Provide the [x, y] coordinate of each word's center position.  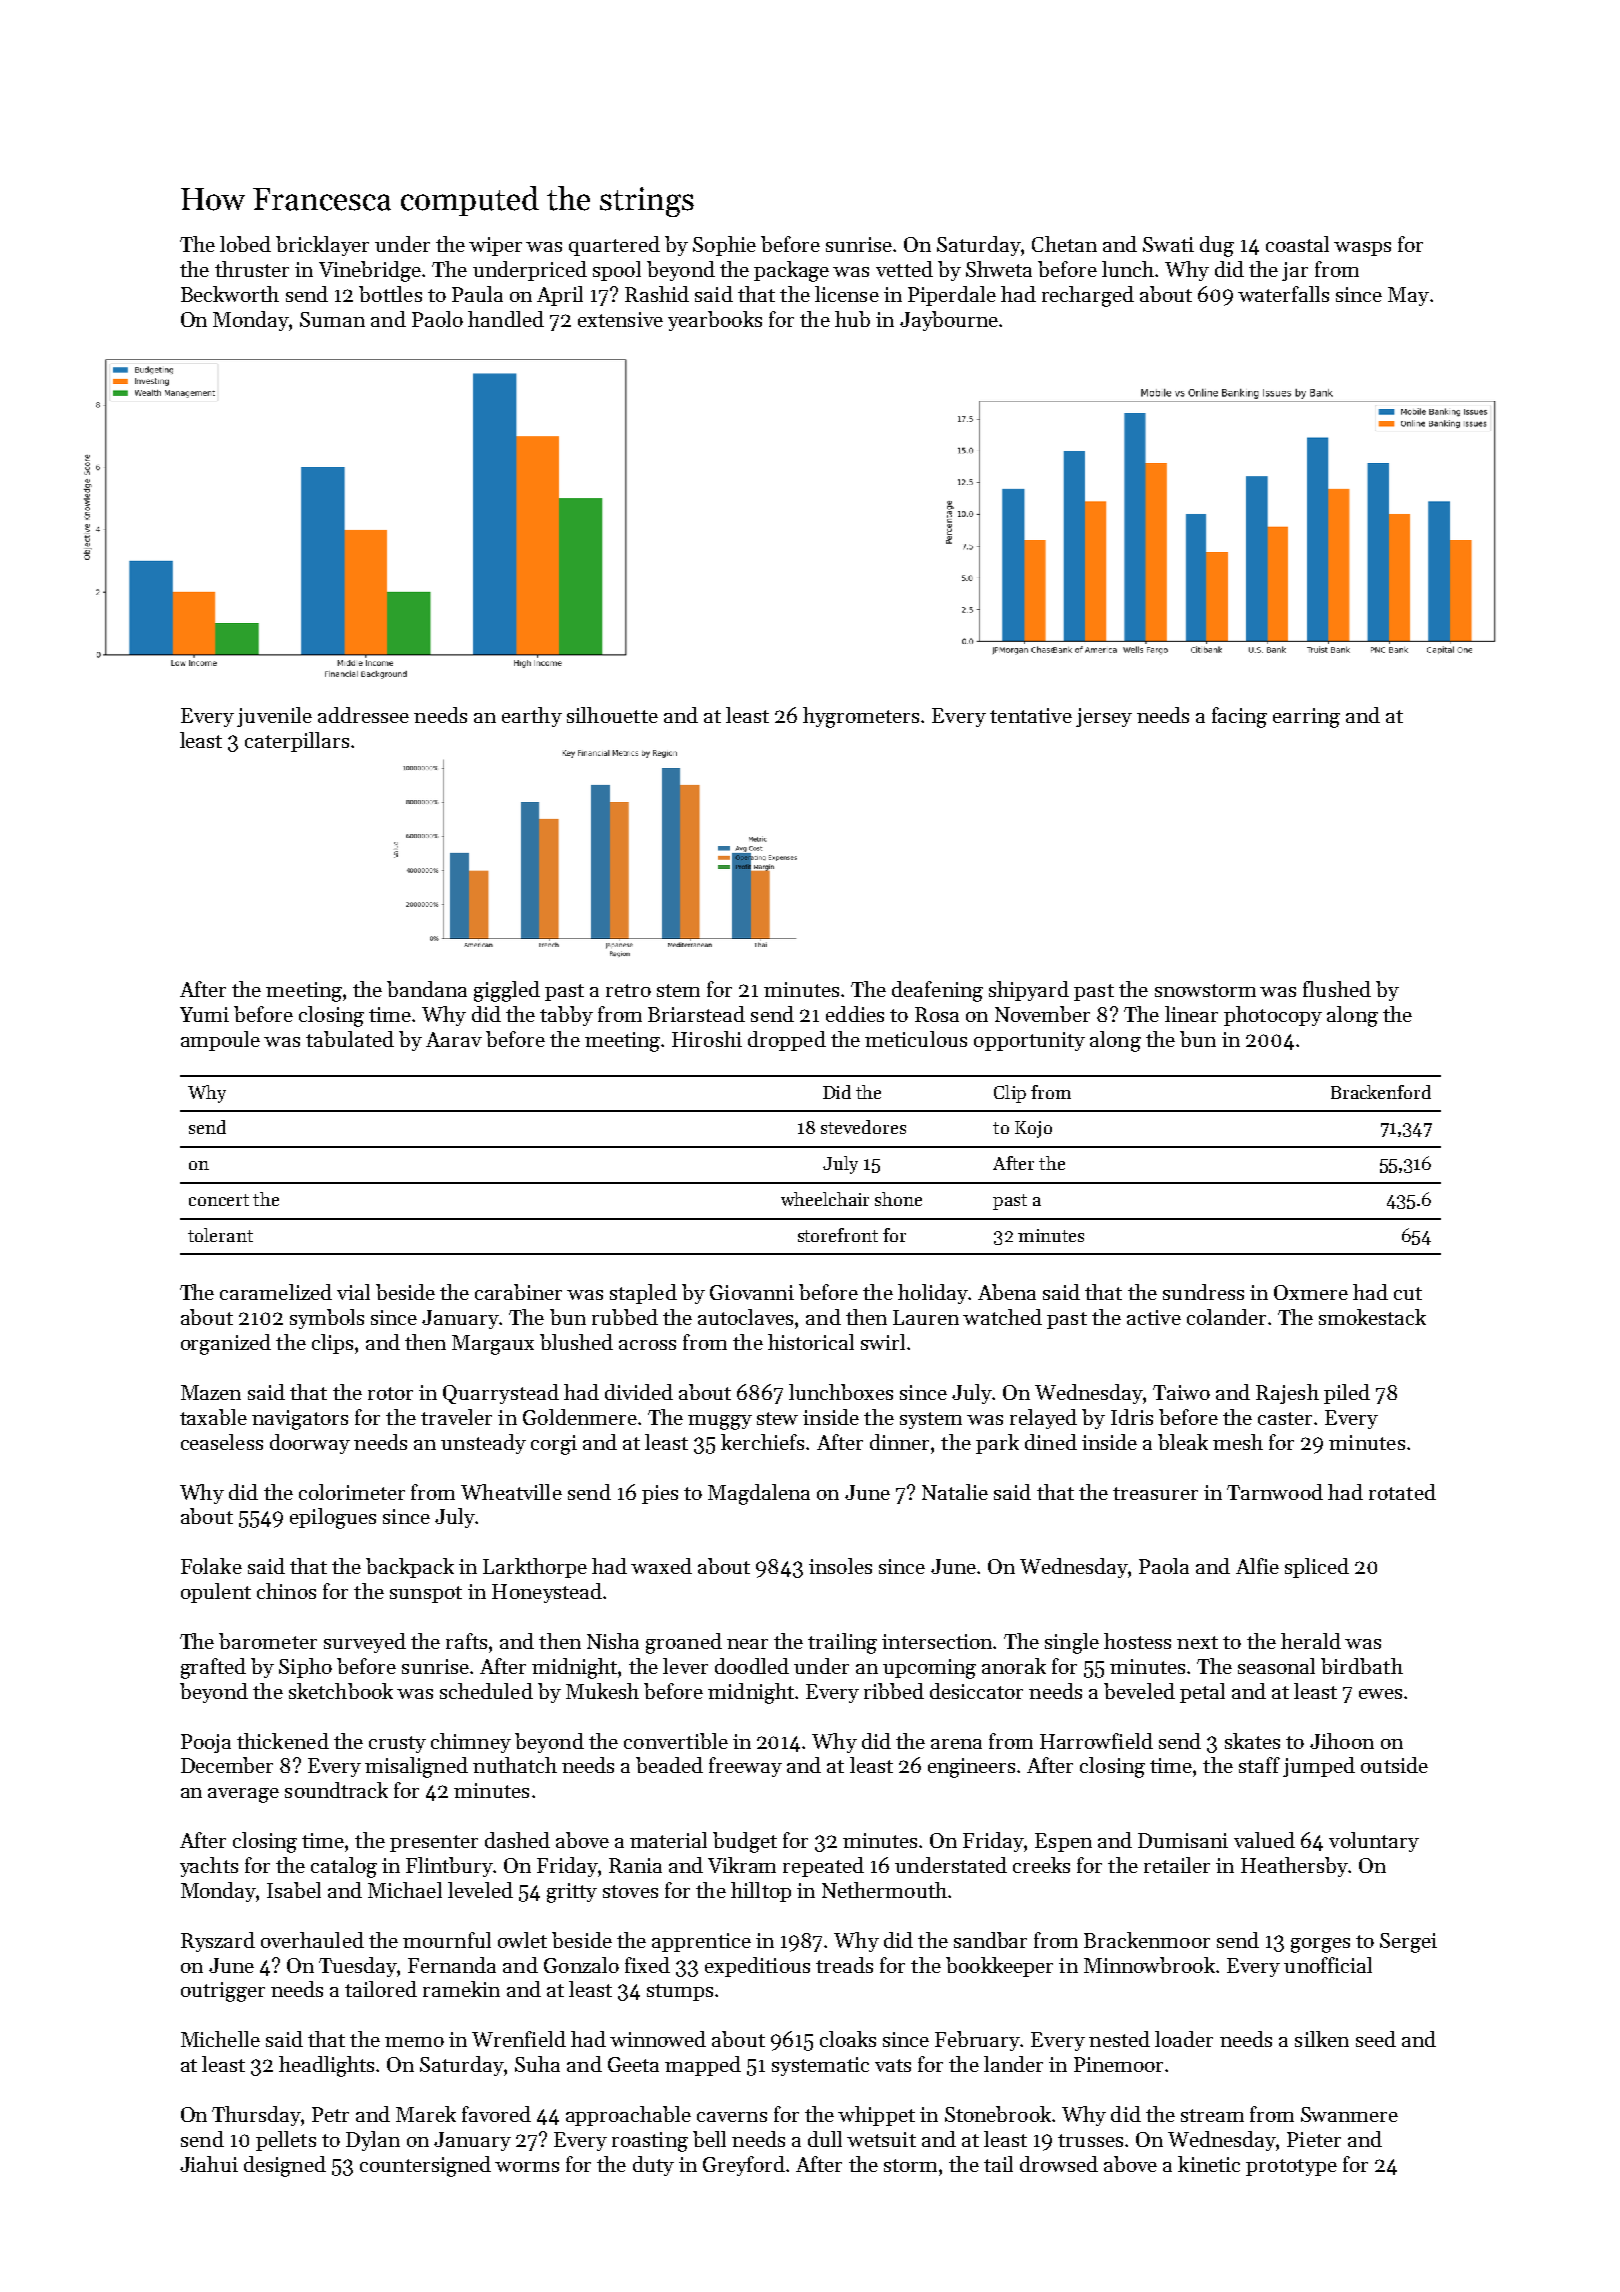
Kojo [1033, 1129]
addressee [363, 715]
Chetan [1064, 244]
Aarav [454, 1039]
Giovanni [752, 1292]
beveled [1139, 1691]
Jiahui [209, 2164]
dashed [517, 1840]
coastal [1297, 244]
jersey [1104, 717]
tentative [1031, 715]
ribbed [894, 1691]
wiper [495, 246]
